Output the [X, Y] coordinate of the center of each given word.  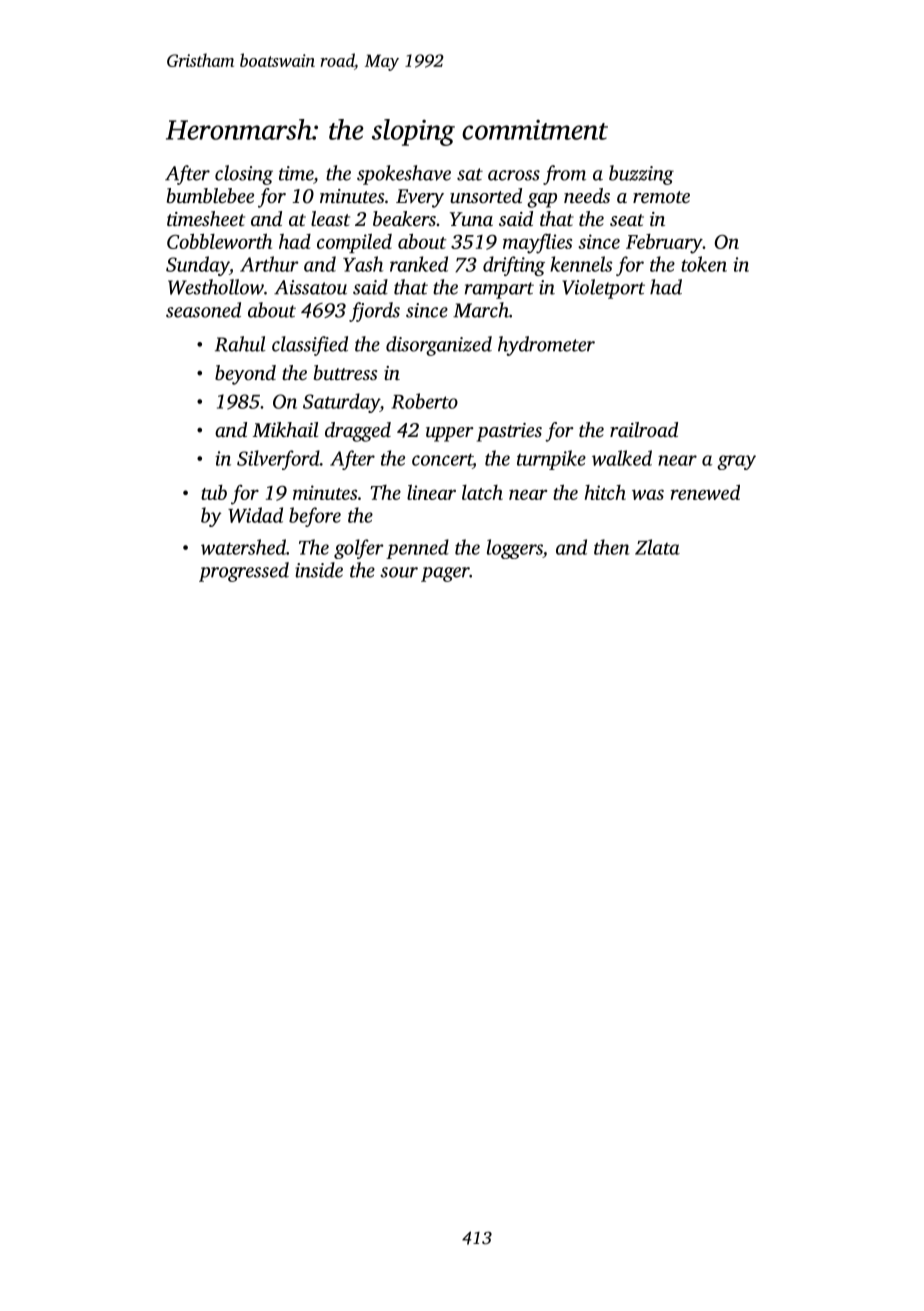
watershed [243, 547]
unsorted [486, 195]
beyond [245, 375]
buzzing [641, 175]
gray [736, 462]
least [330, 218]
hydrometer [546, 346]
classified [310, 346]
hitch [605, 492]
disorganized [439, 346]
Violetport [603, 289]
